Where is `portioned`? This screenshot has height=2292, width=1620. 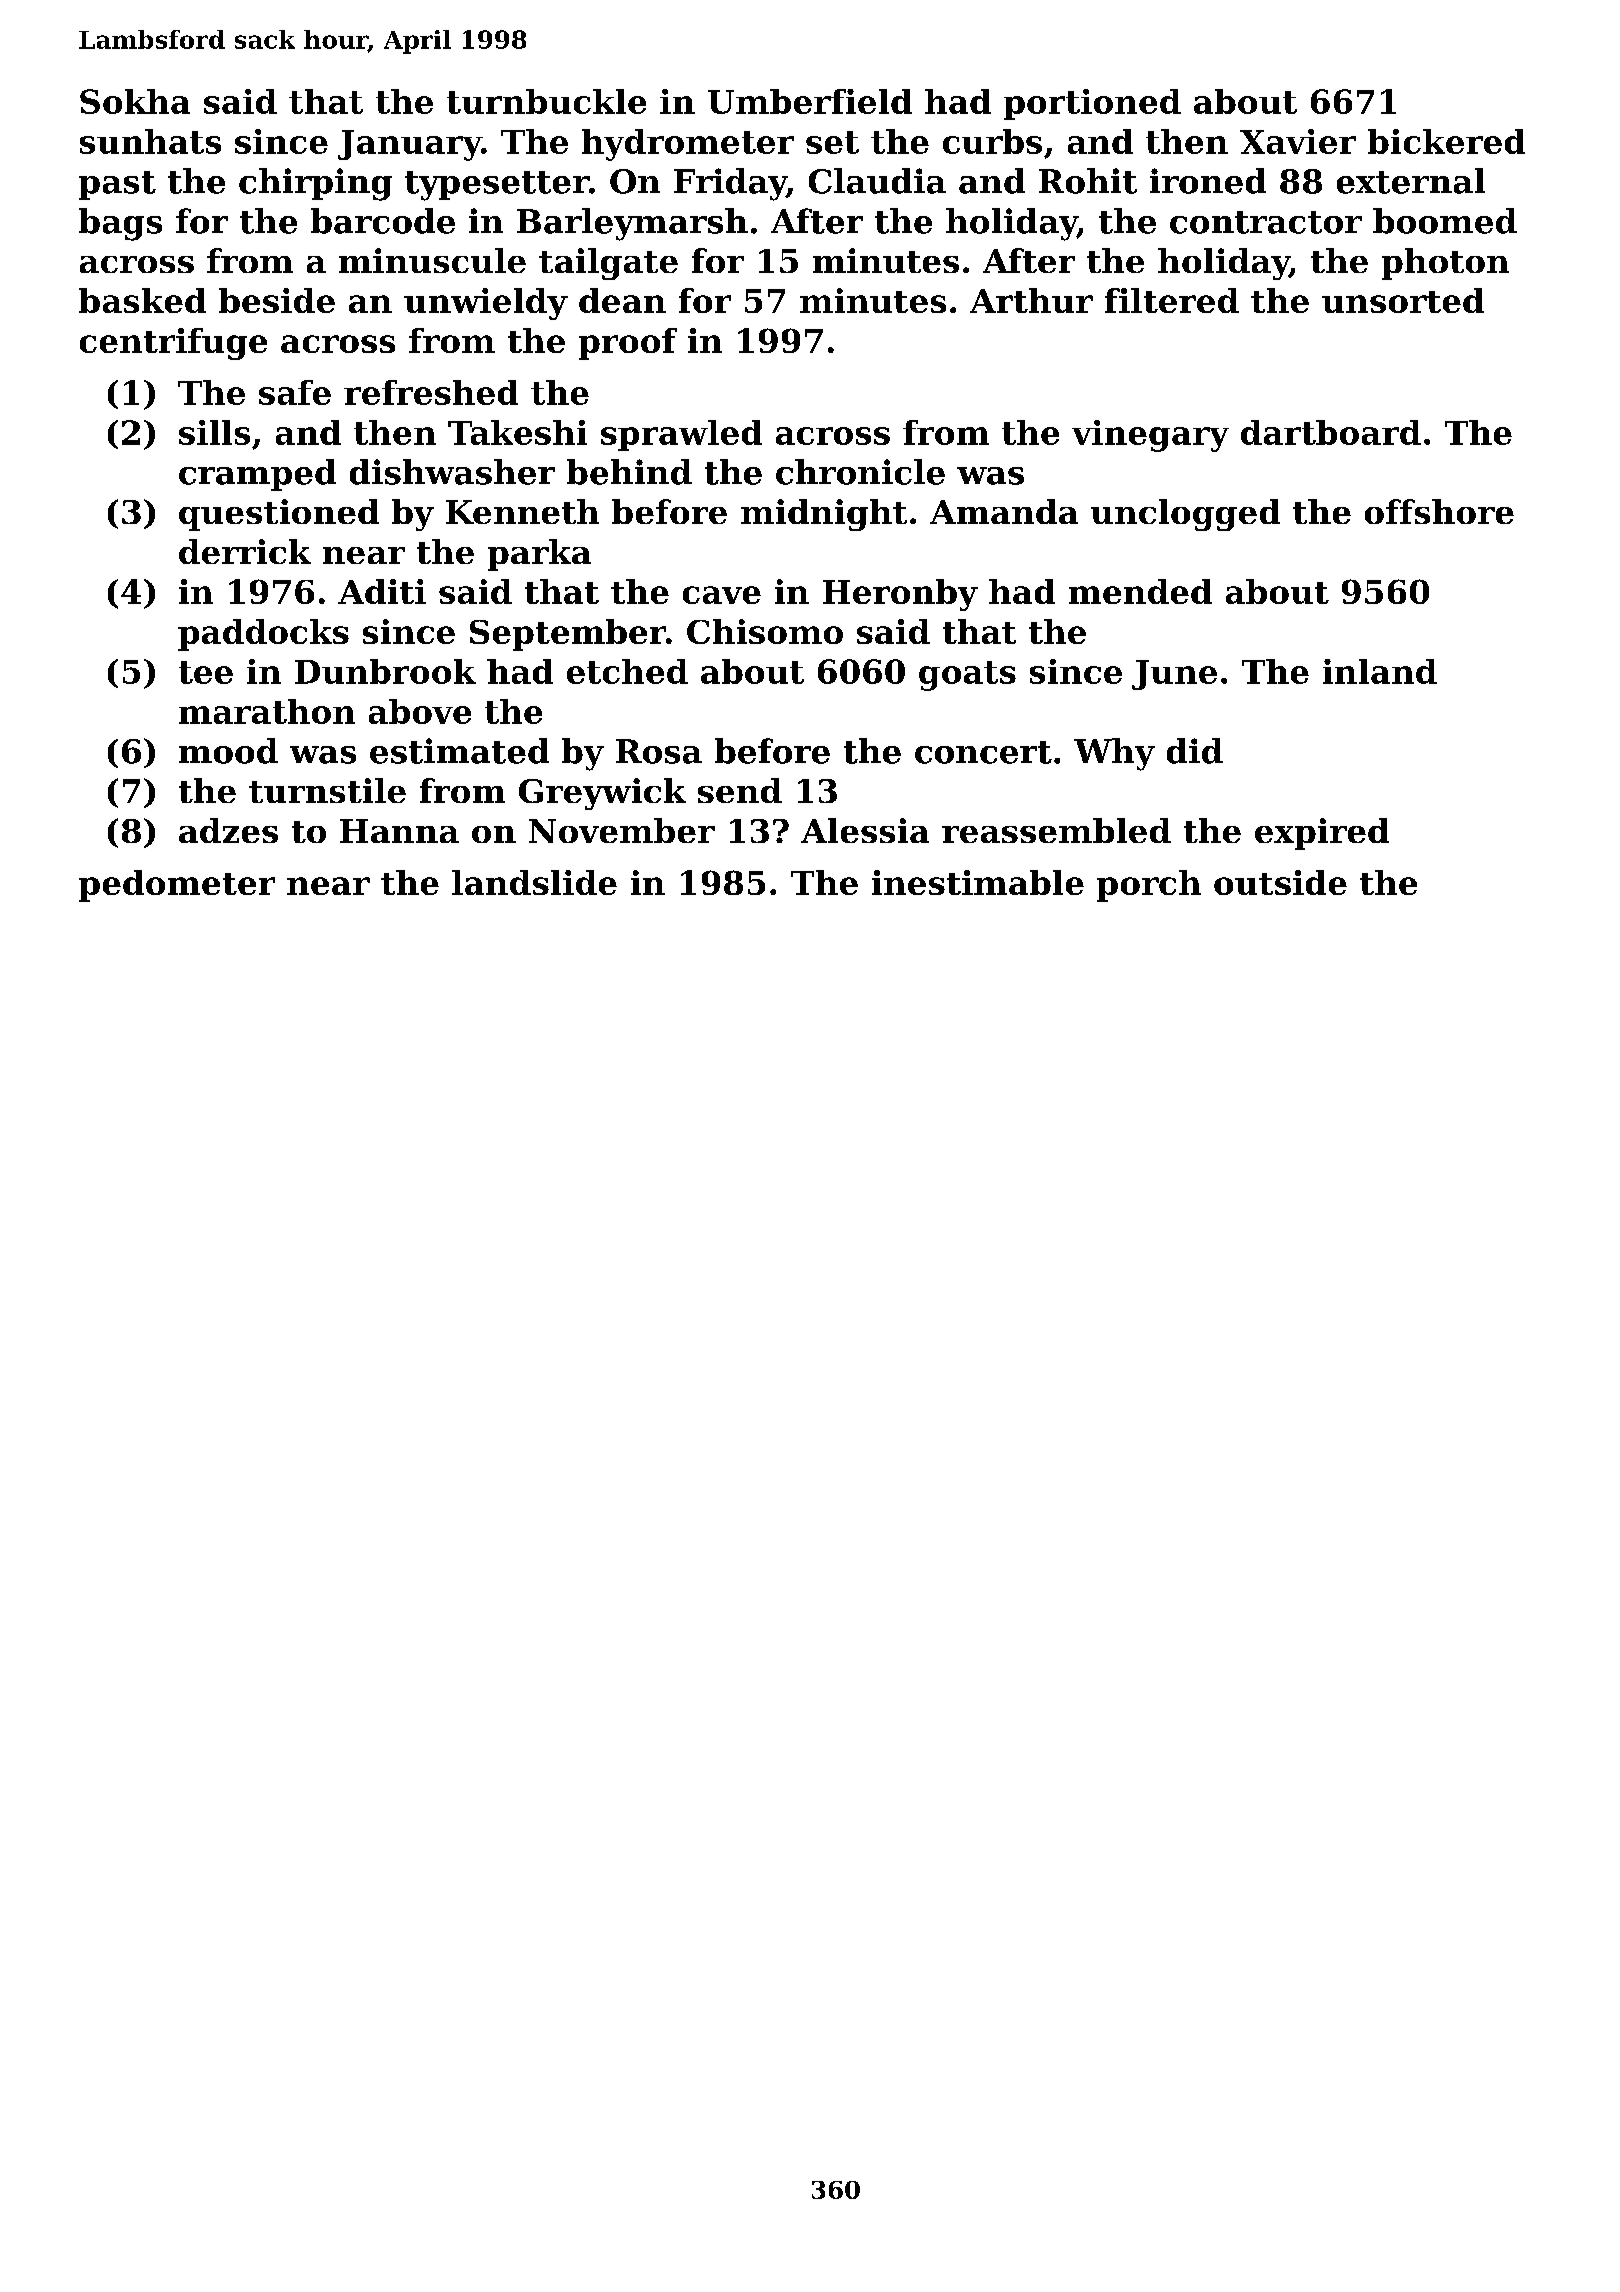
portioned is located at coordinates (1092, 104).
